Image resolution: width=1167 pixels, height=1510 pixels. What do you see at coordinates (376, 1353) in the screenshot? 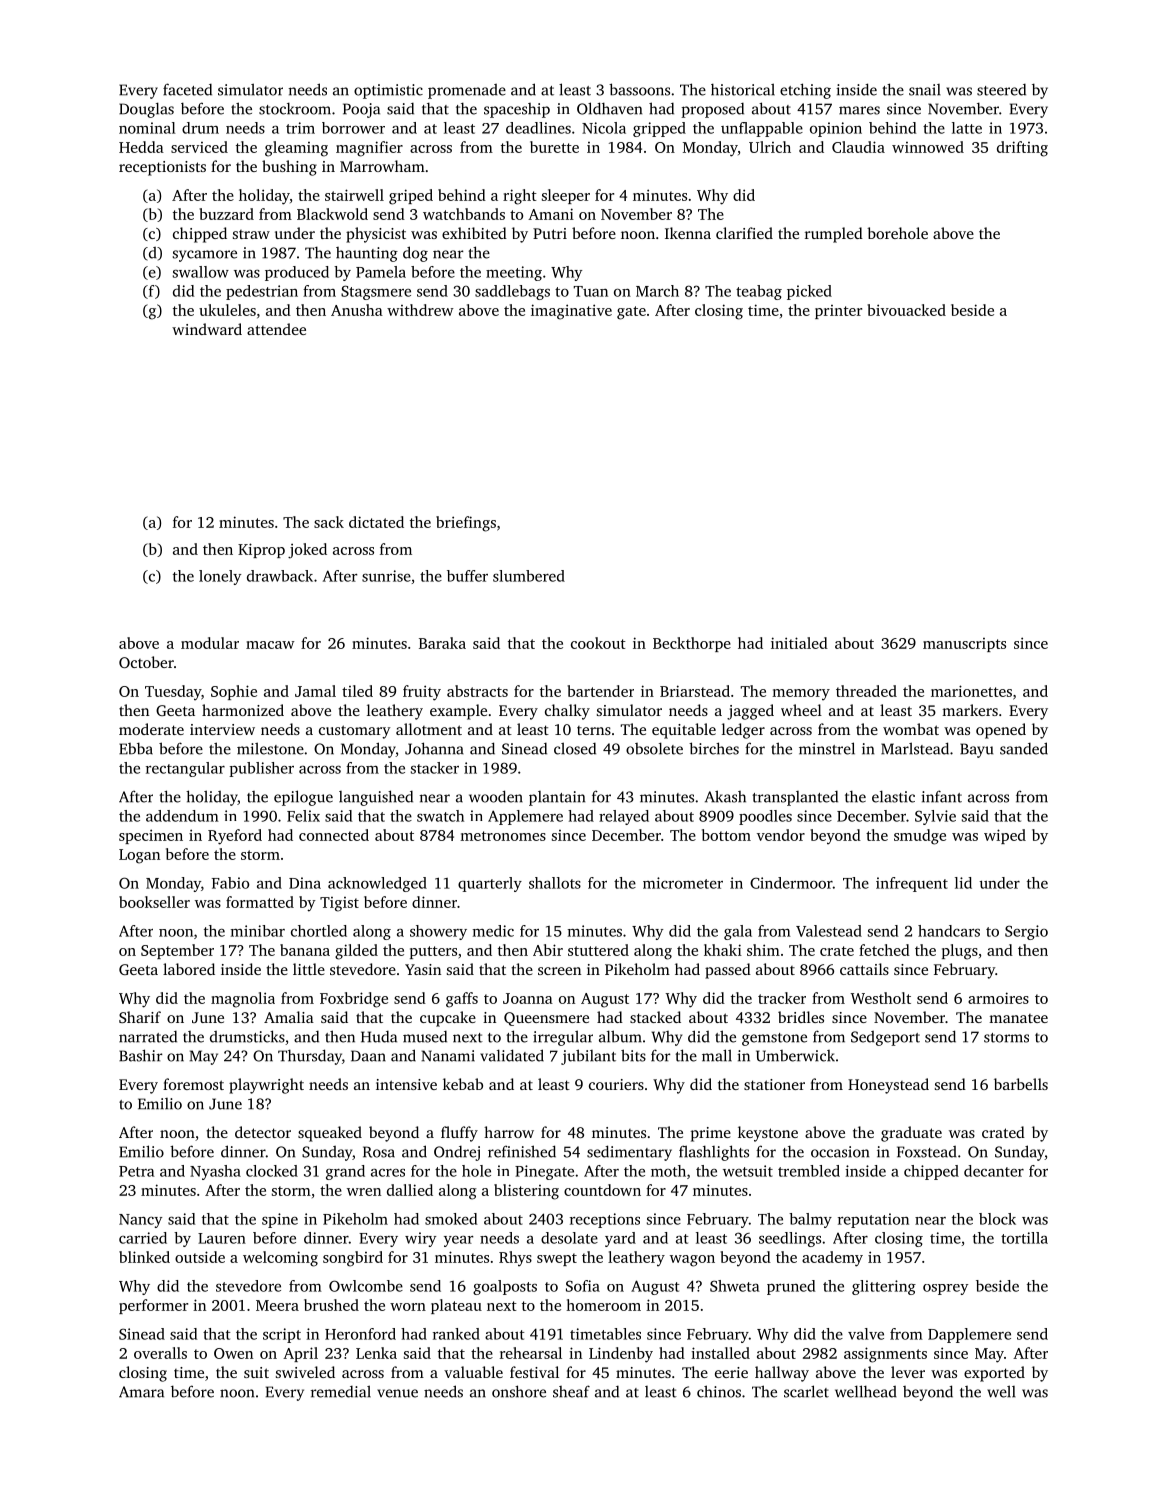
I see `Lenka` at bounding box center [376, 1353].
